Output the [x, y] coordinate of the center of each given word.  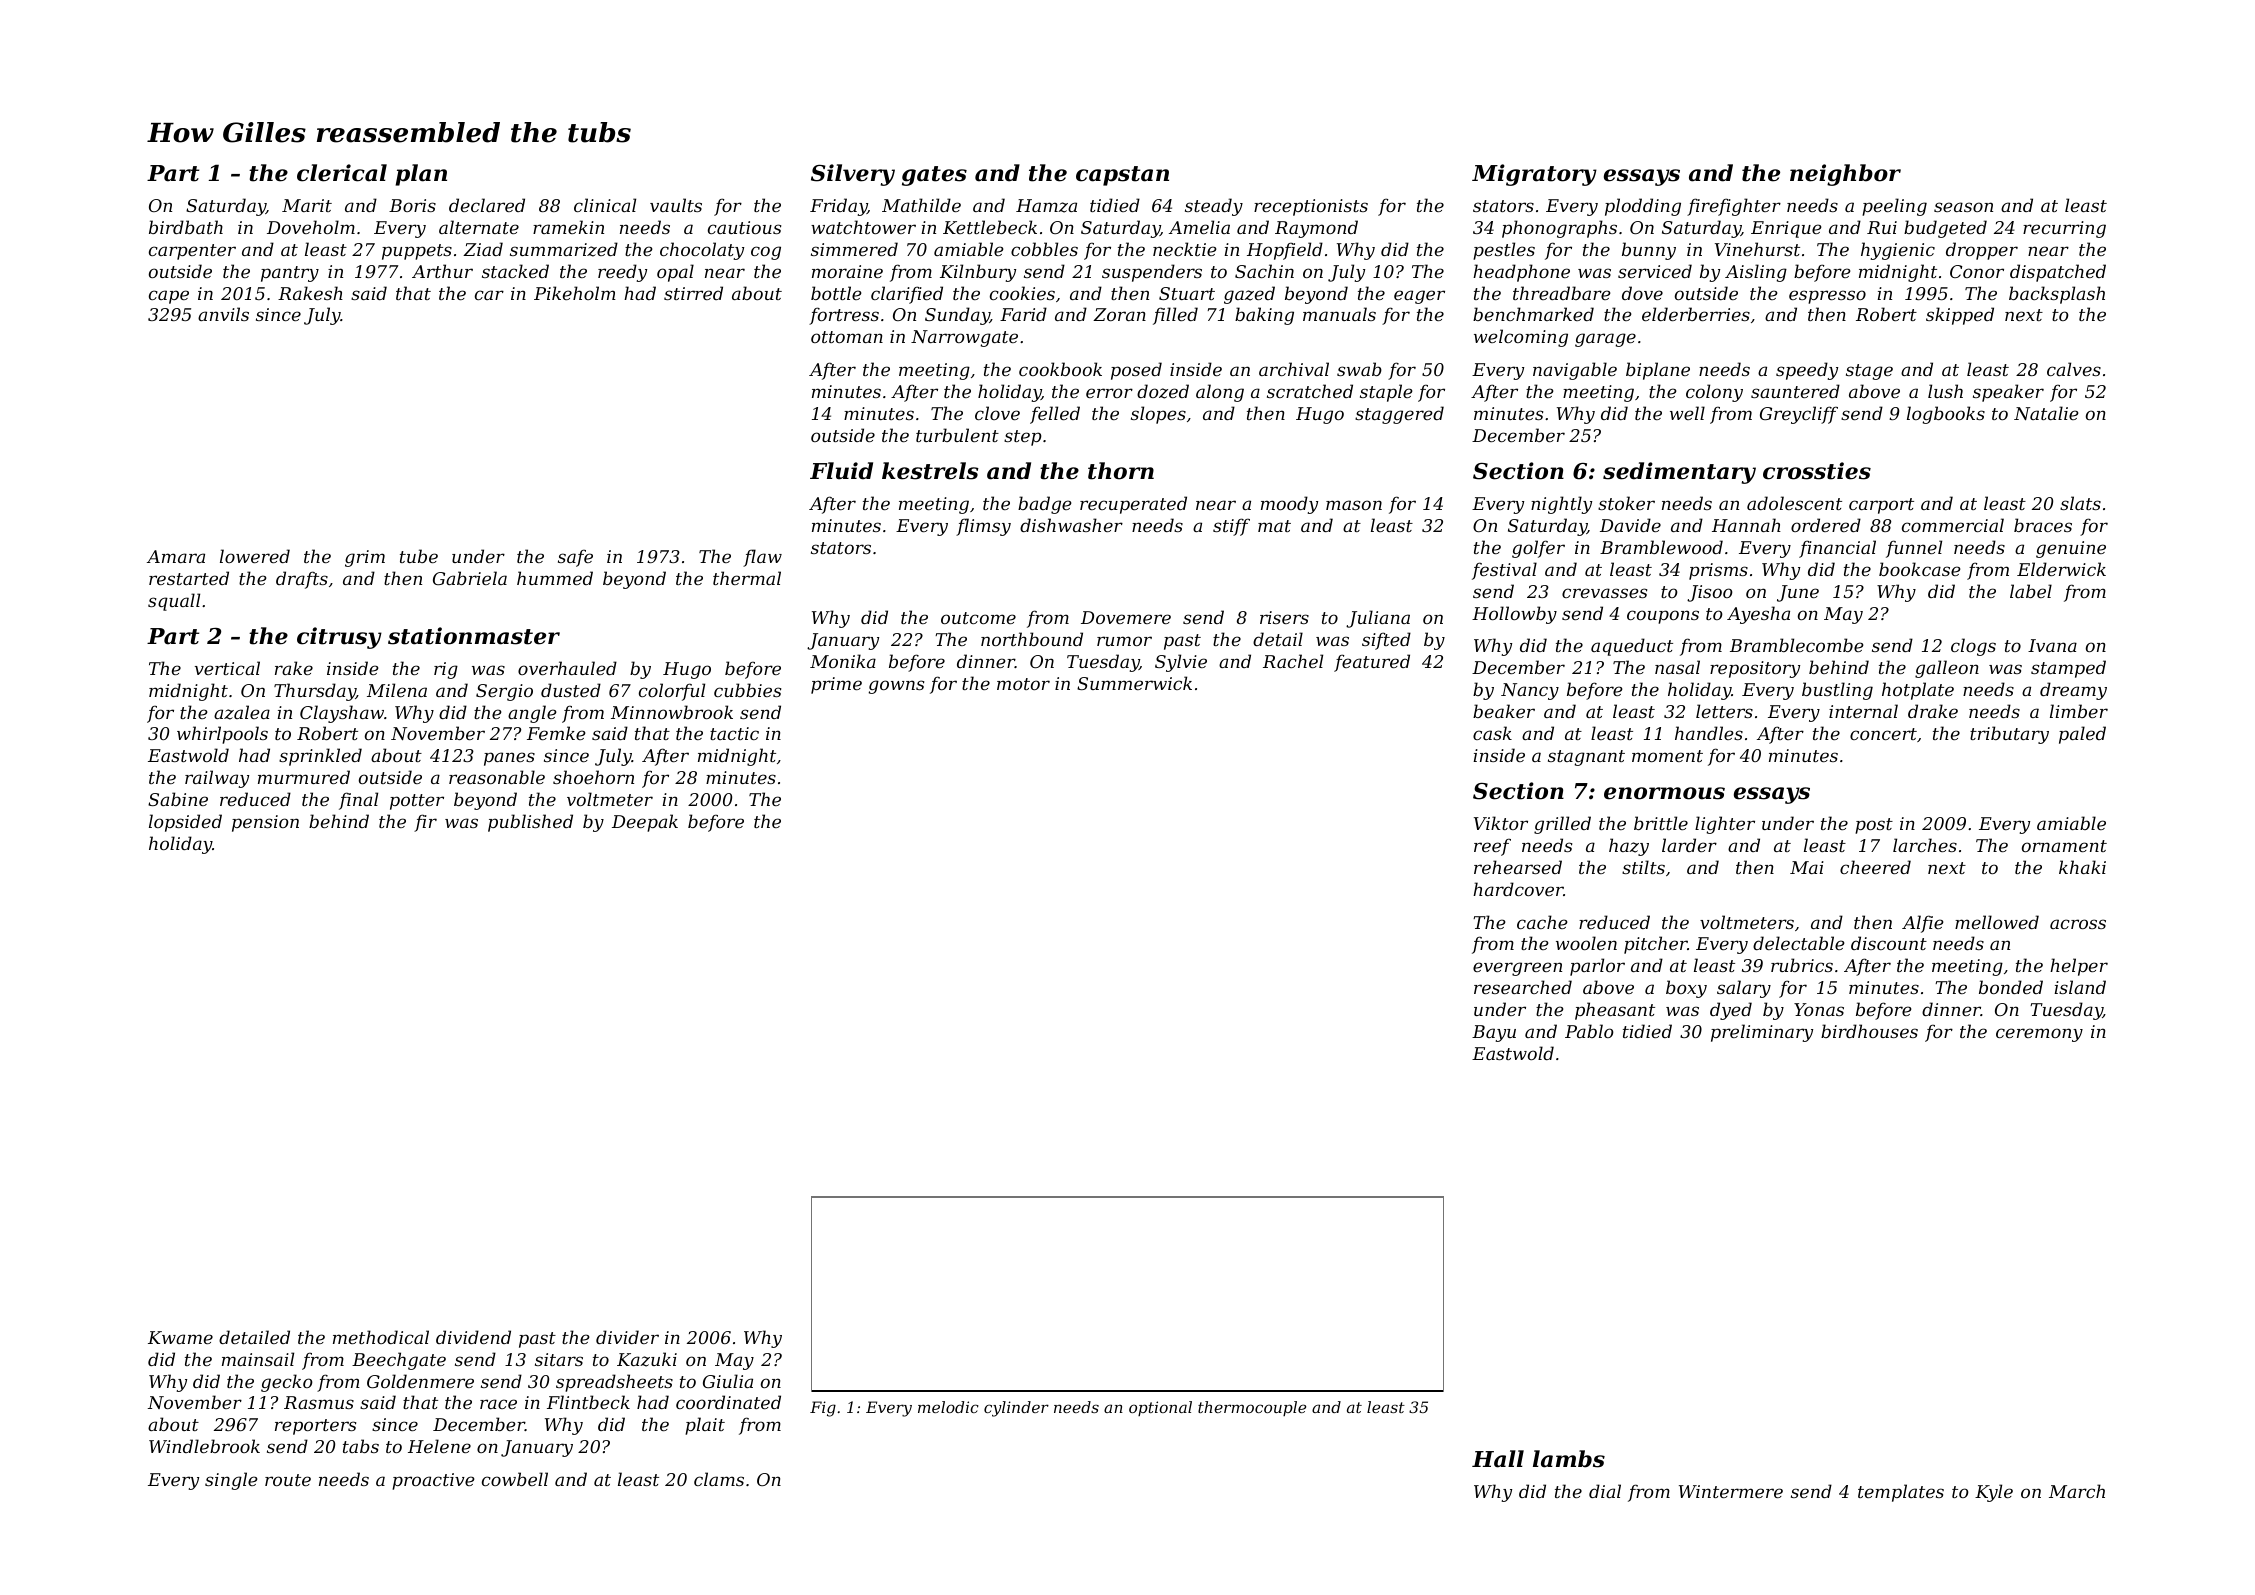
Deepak [645, 823]
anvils [223, 314]
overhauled [567, 668]
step [1023, 438]
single [231, 1481]
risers [1284, 617]
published [530, 823]
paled [2082, 735]
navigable [1575, 371]
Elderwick [2061, 569]
